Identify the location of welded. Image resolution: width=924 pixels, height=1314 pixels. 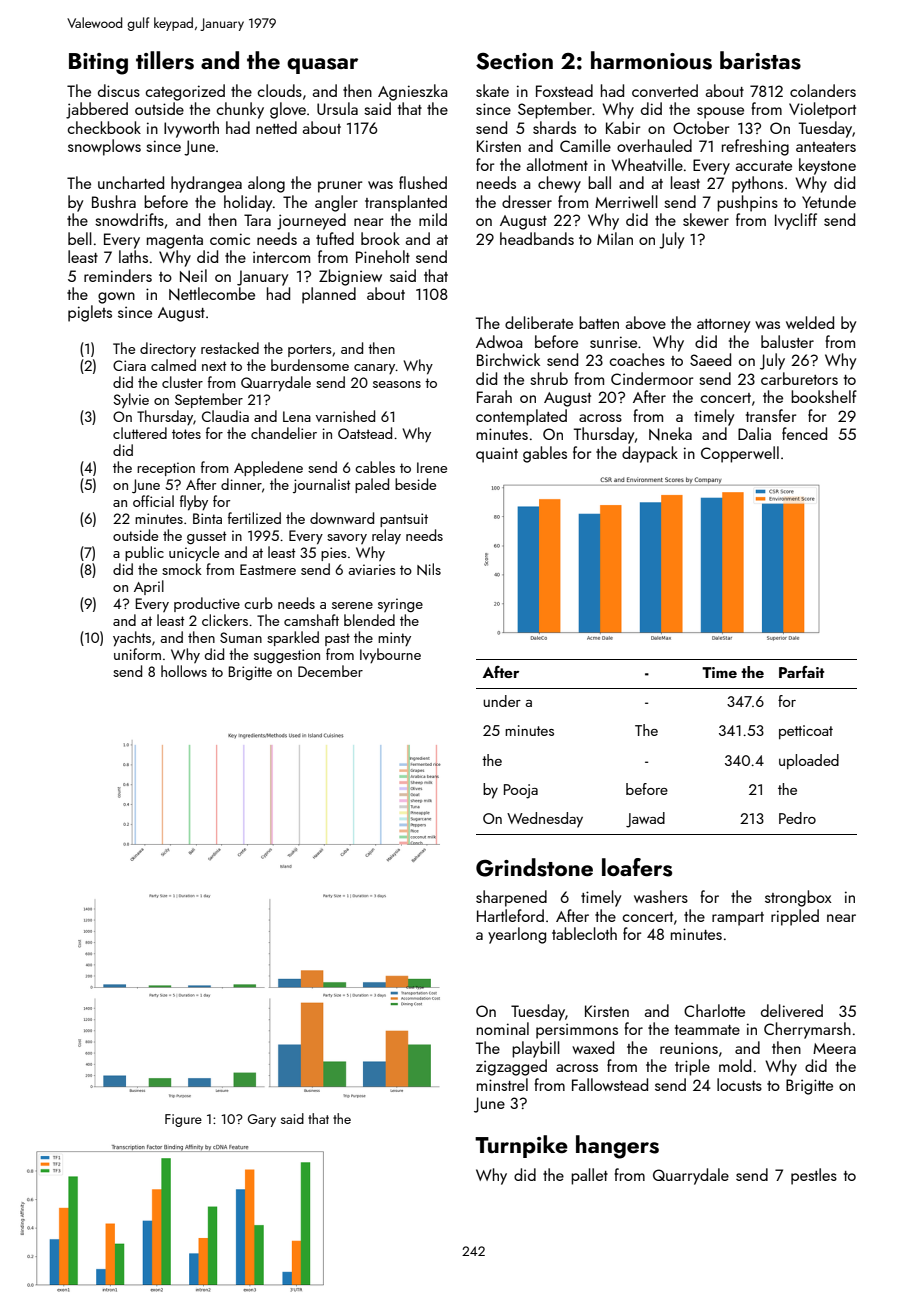
(810, 322).
